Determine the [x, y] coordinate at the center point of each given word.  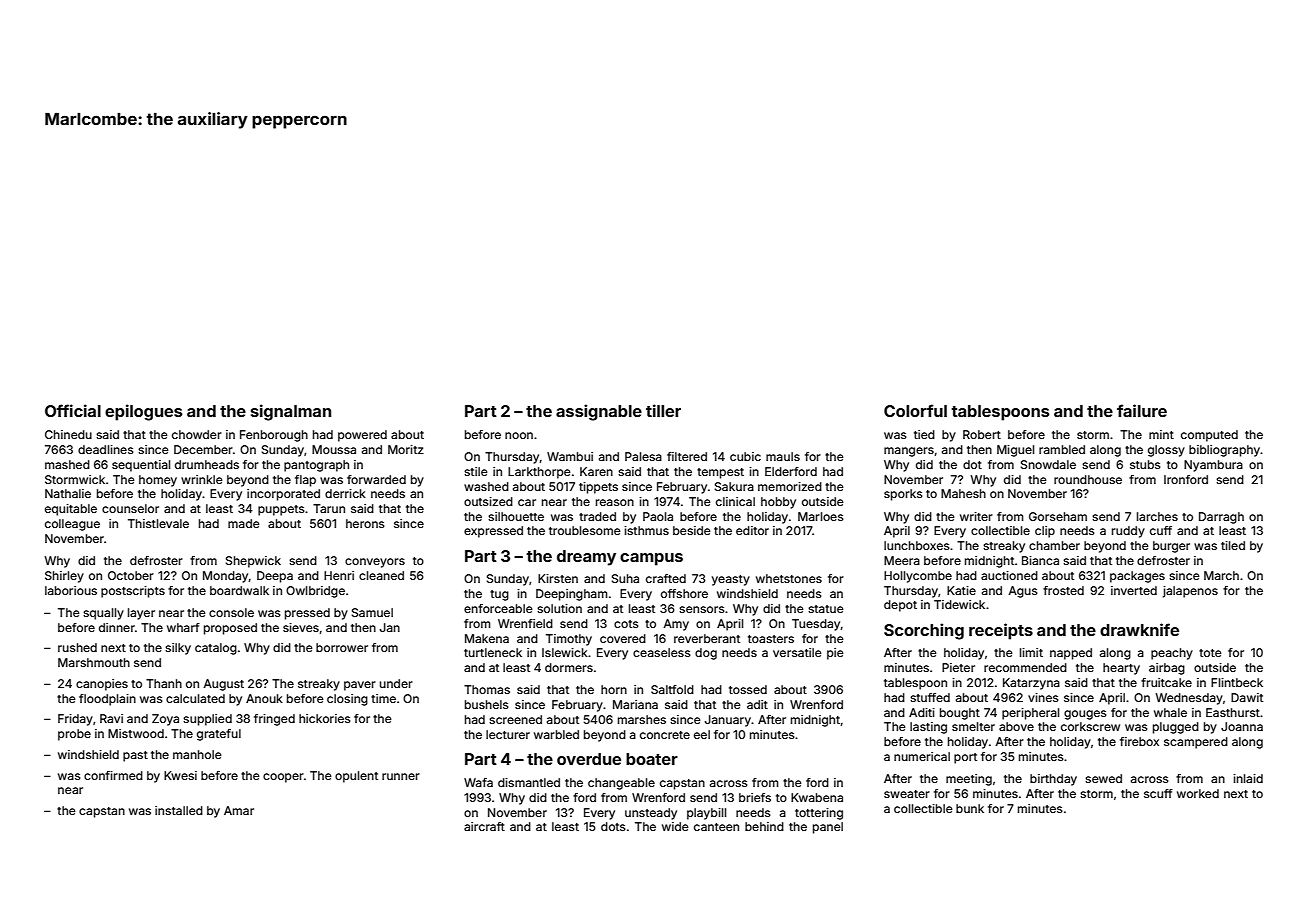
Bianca [1040, 560]
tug [499, 595]
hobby [778, 503]
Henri [339, 575]
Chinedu [68, 434]
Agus [1023, 592]
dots [613, 826]
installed [179, 810]
